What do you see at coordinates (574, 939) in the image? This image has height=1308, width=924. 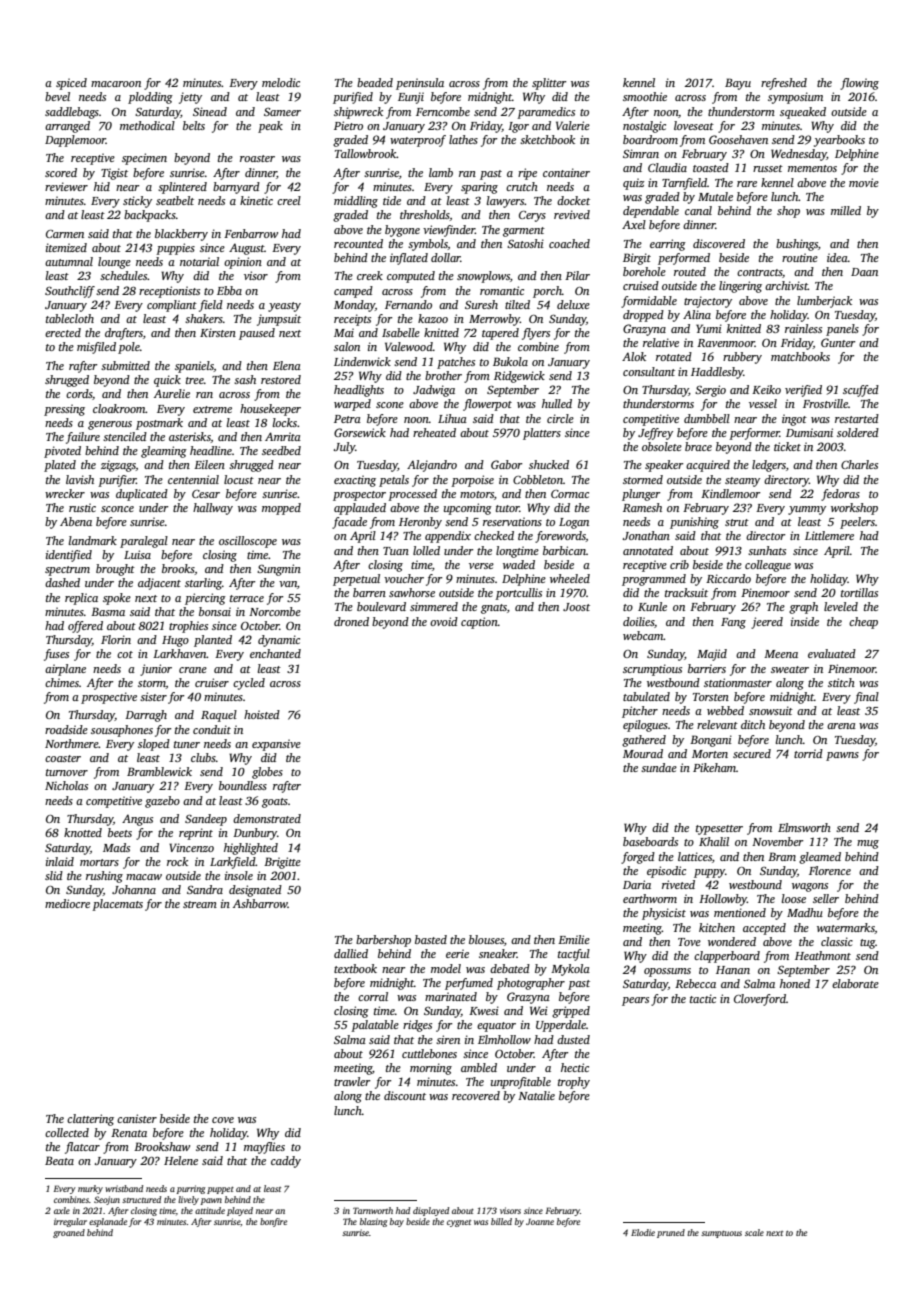 I see `Emilie` at bounding box center [574, 939].
